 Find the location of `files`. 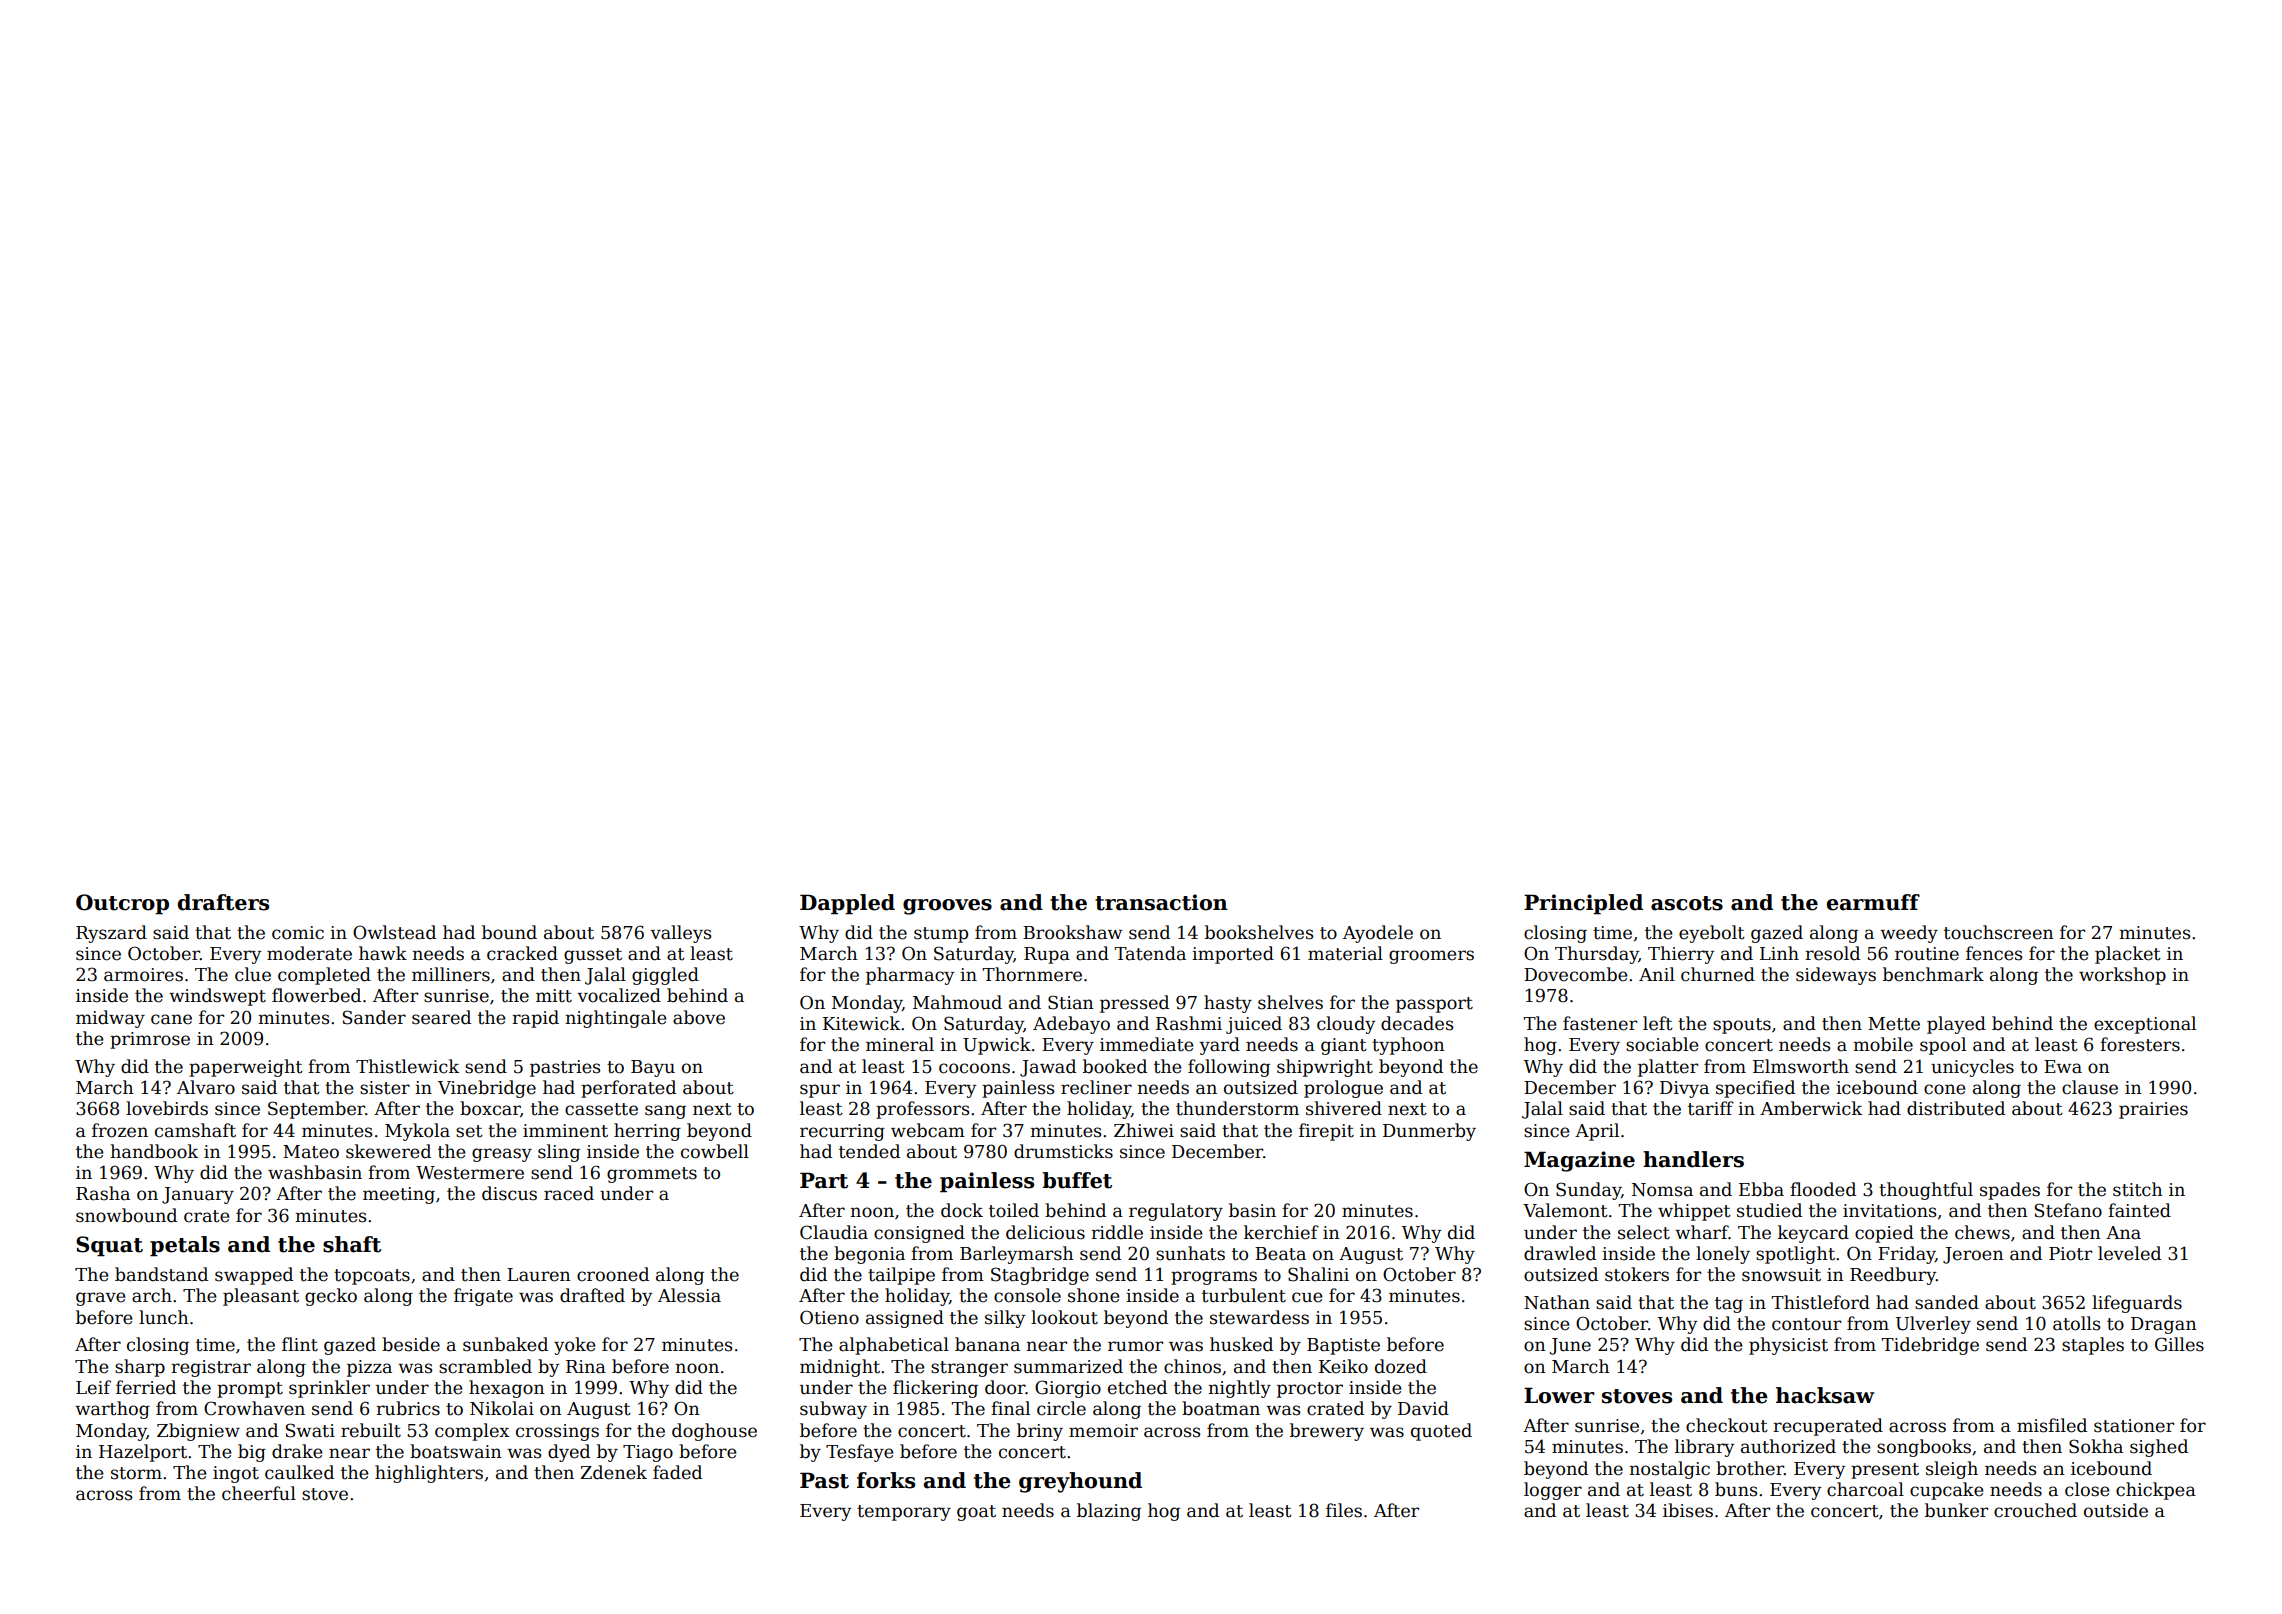

files is located at coordinates (1344, 1510).
